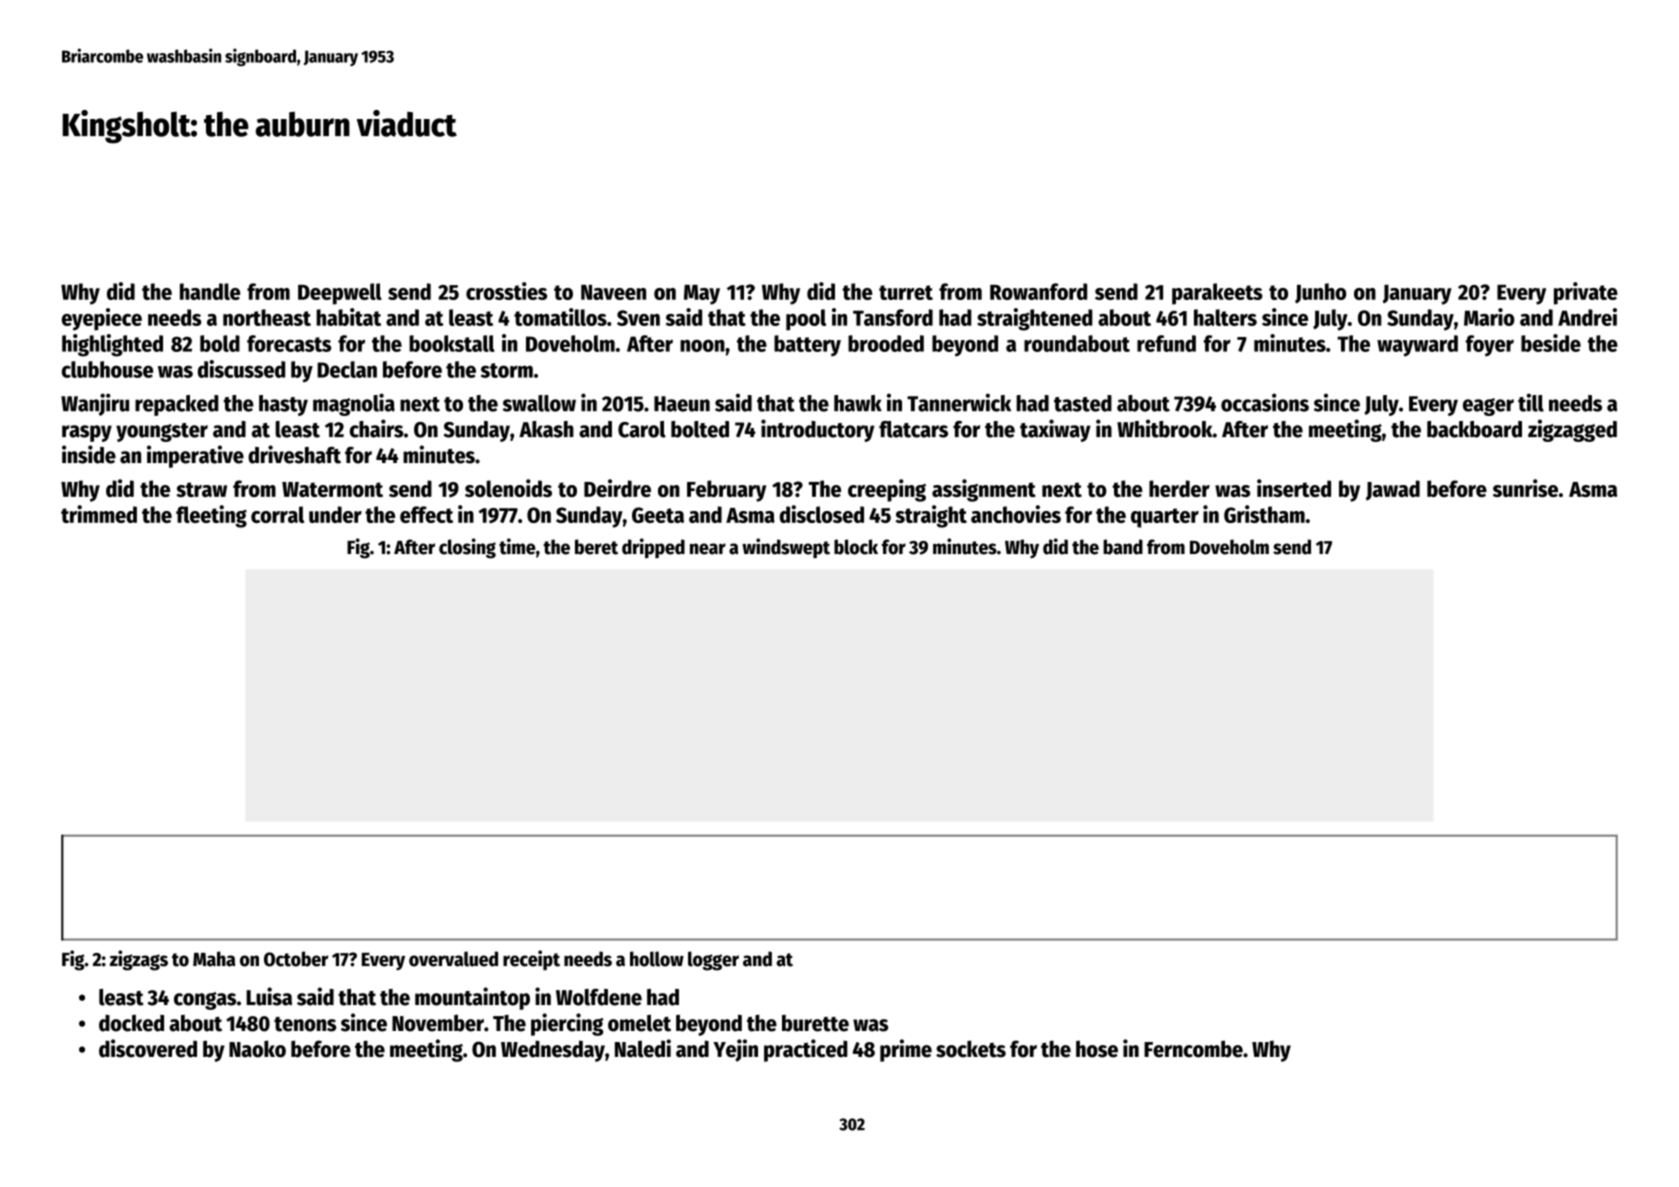 Image resolution: width=1679 pixels, height=1187 pixels. Describe the element at coordinates (657, 959) in the document. I see `hollow` at that location.
